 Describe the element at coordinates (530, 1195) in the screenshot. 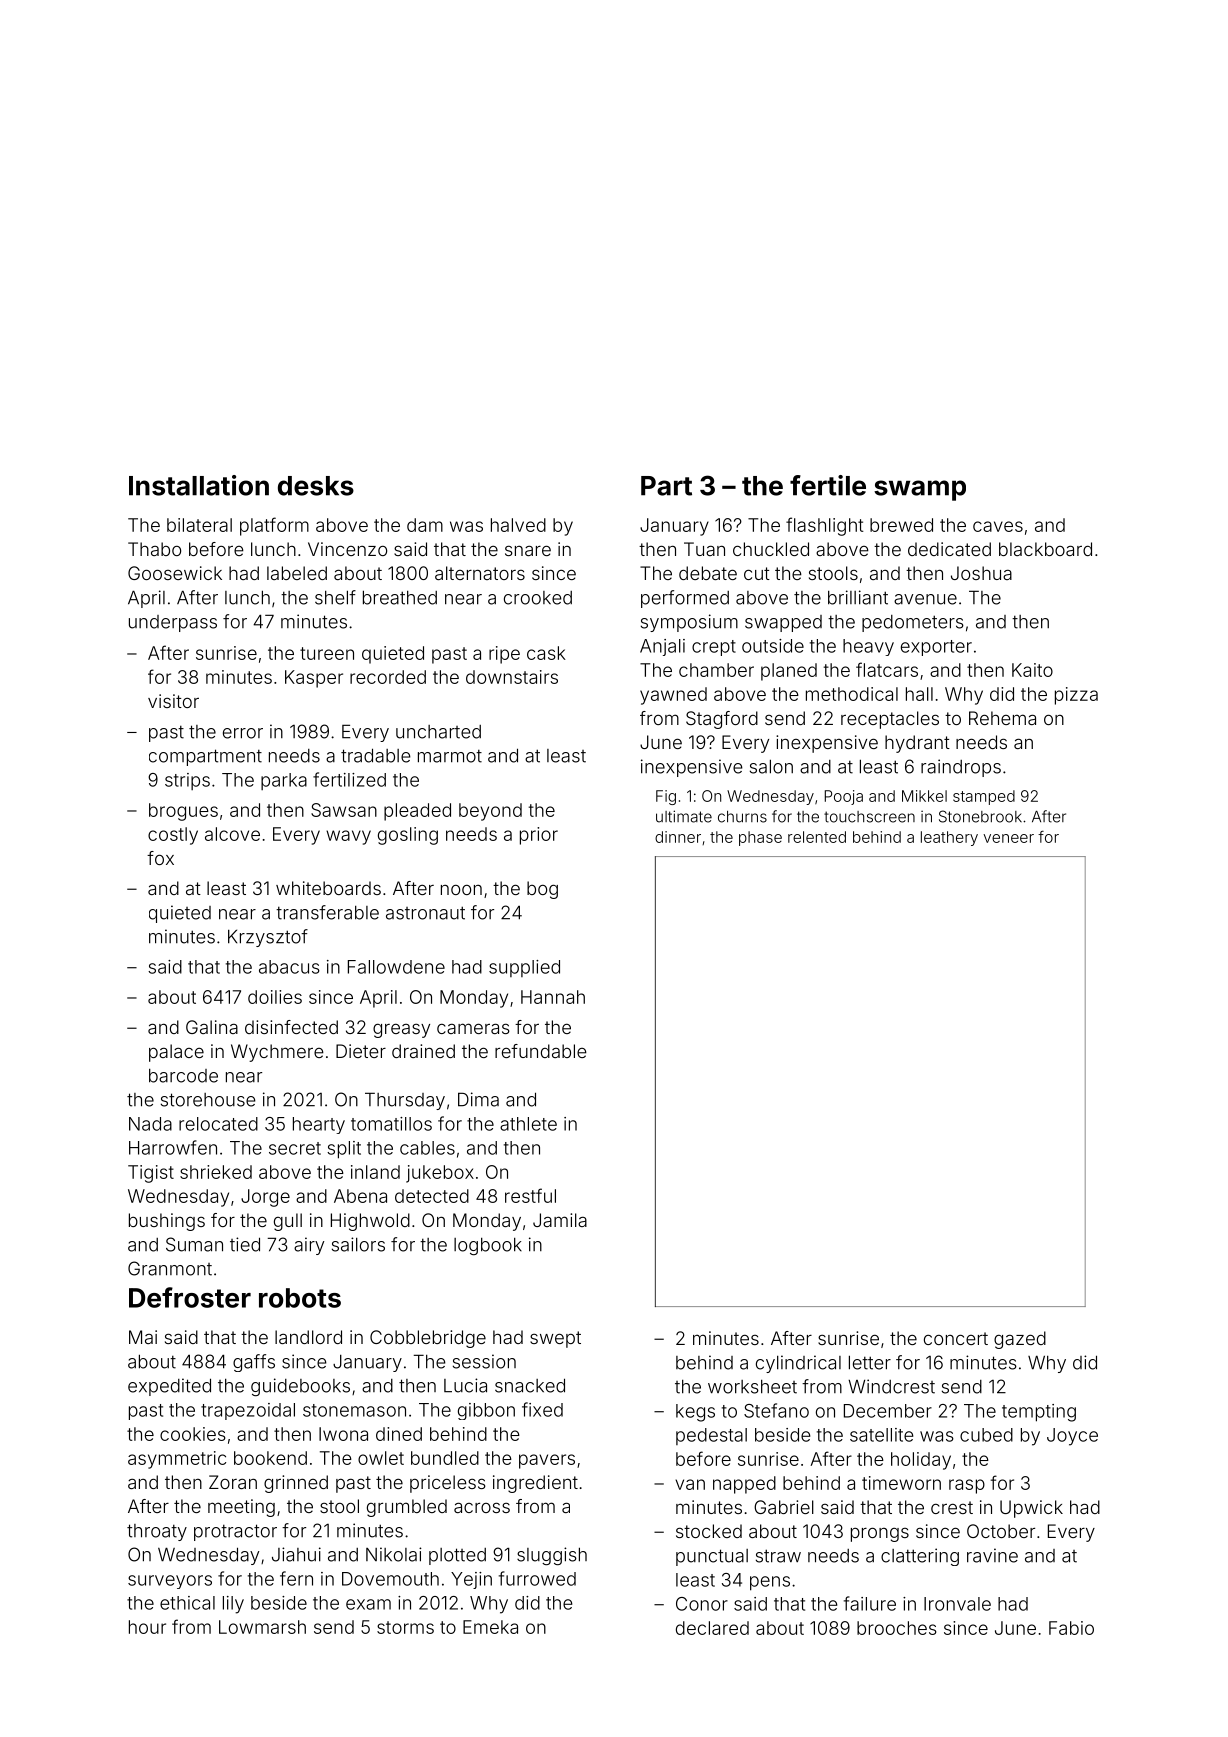

I see `restful` at that location.
